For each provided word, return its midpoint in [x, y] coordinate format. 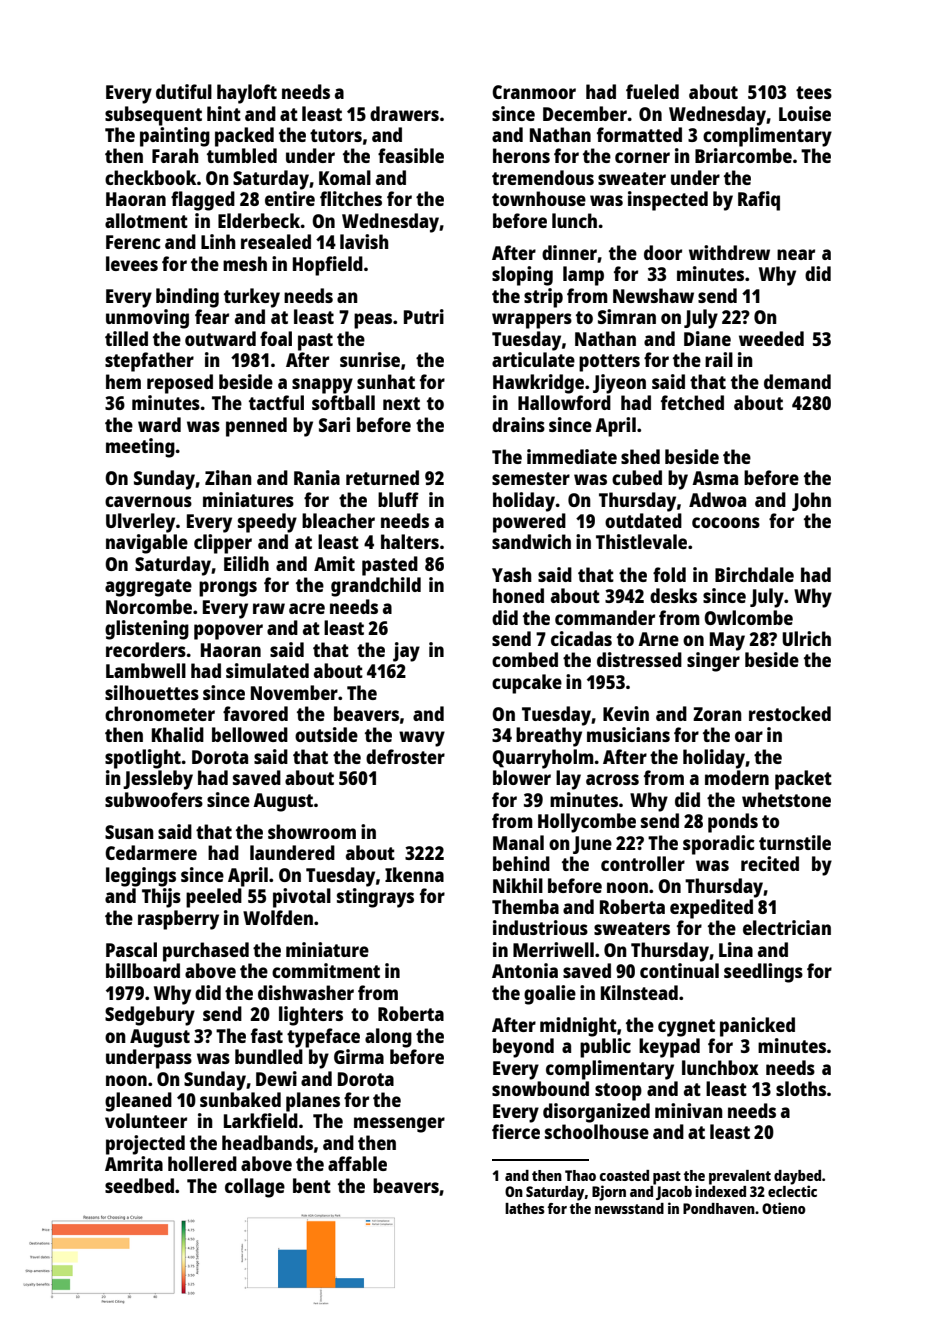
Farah [175, 155]
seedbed [139, 1185]
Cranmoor [534, 92]
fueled [652, 91]
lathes [525, 1208]
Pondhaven [719, 1208]
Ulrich [806, 638]
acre [307, 608]
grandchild [376, 587]
